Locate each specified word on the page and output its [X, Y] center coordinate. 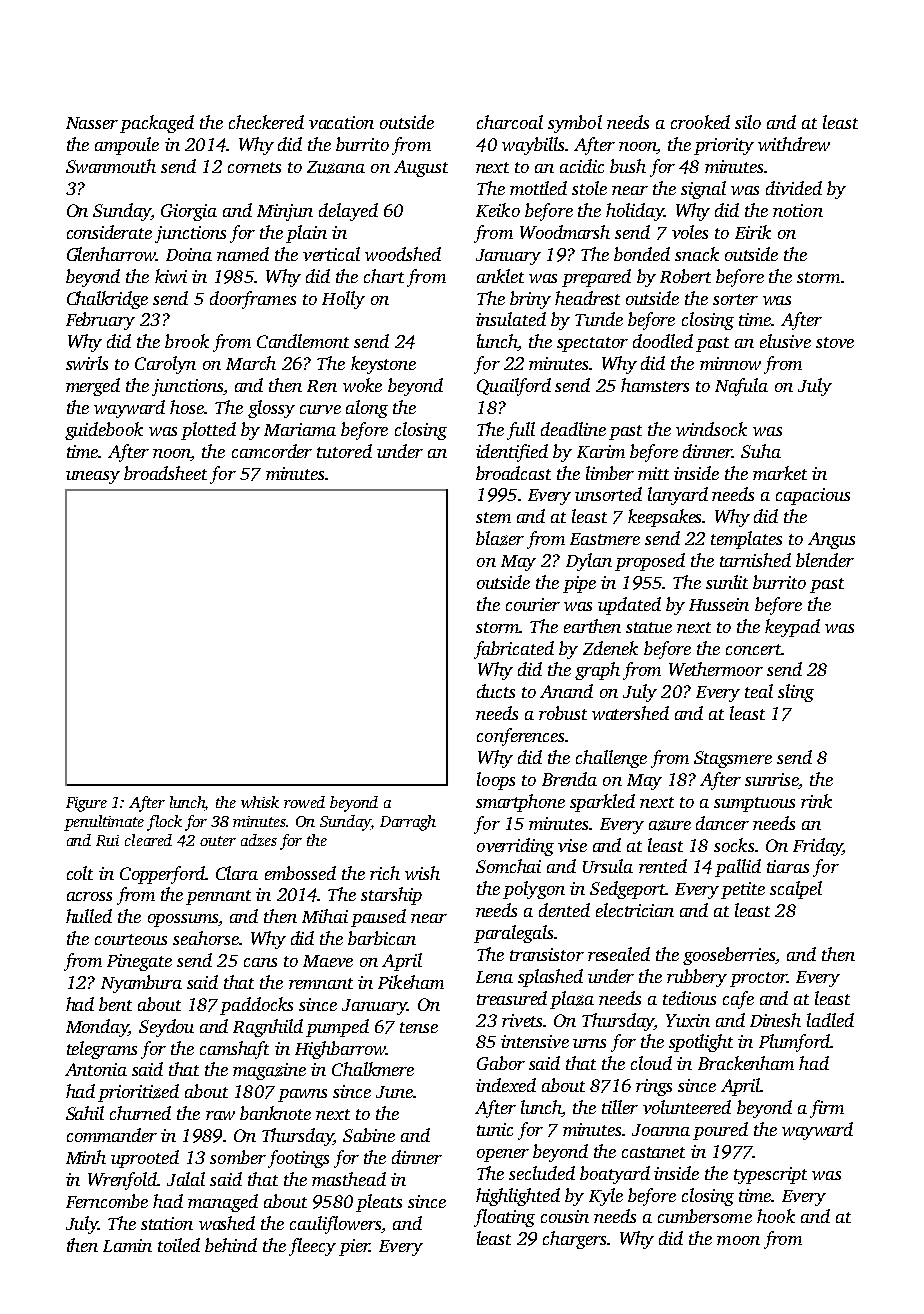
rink [816, 801]
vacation [341, 122]
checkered [266, 122]
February [100, 321]
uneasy [93, 477]
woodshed [403, 254]
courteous [131, 939]
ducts [496, 691]
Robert [685, 276]
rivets [522, 1020]
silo [748, 122]
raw [220, 1115]
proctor [758, 979]
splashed [550, 978]
